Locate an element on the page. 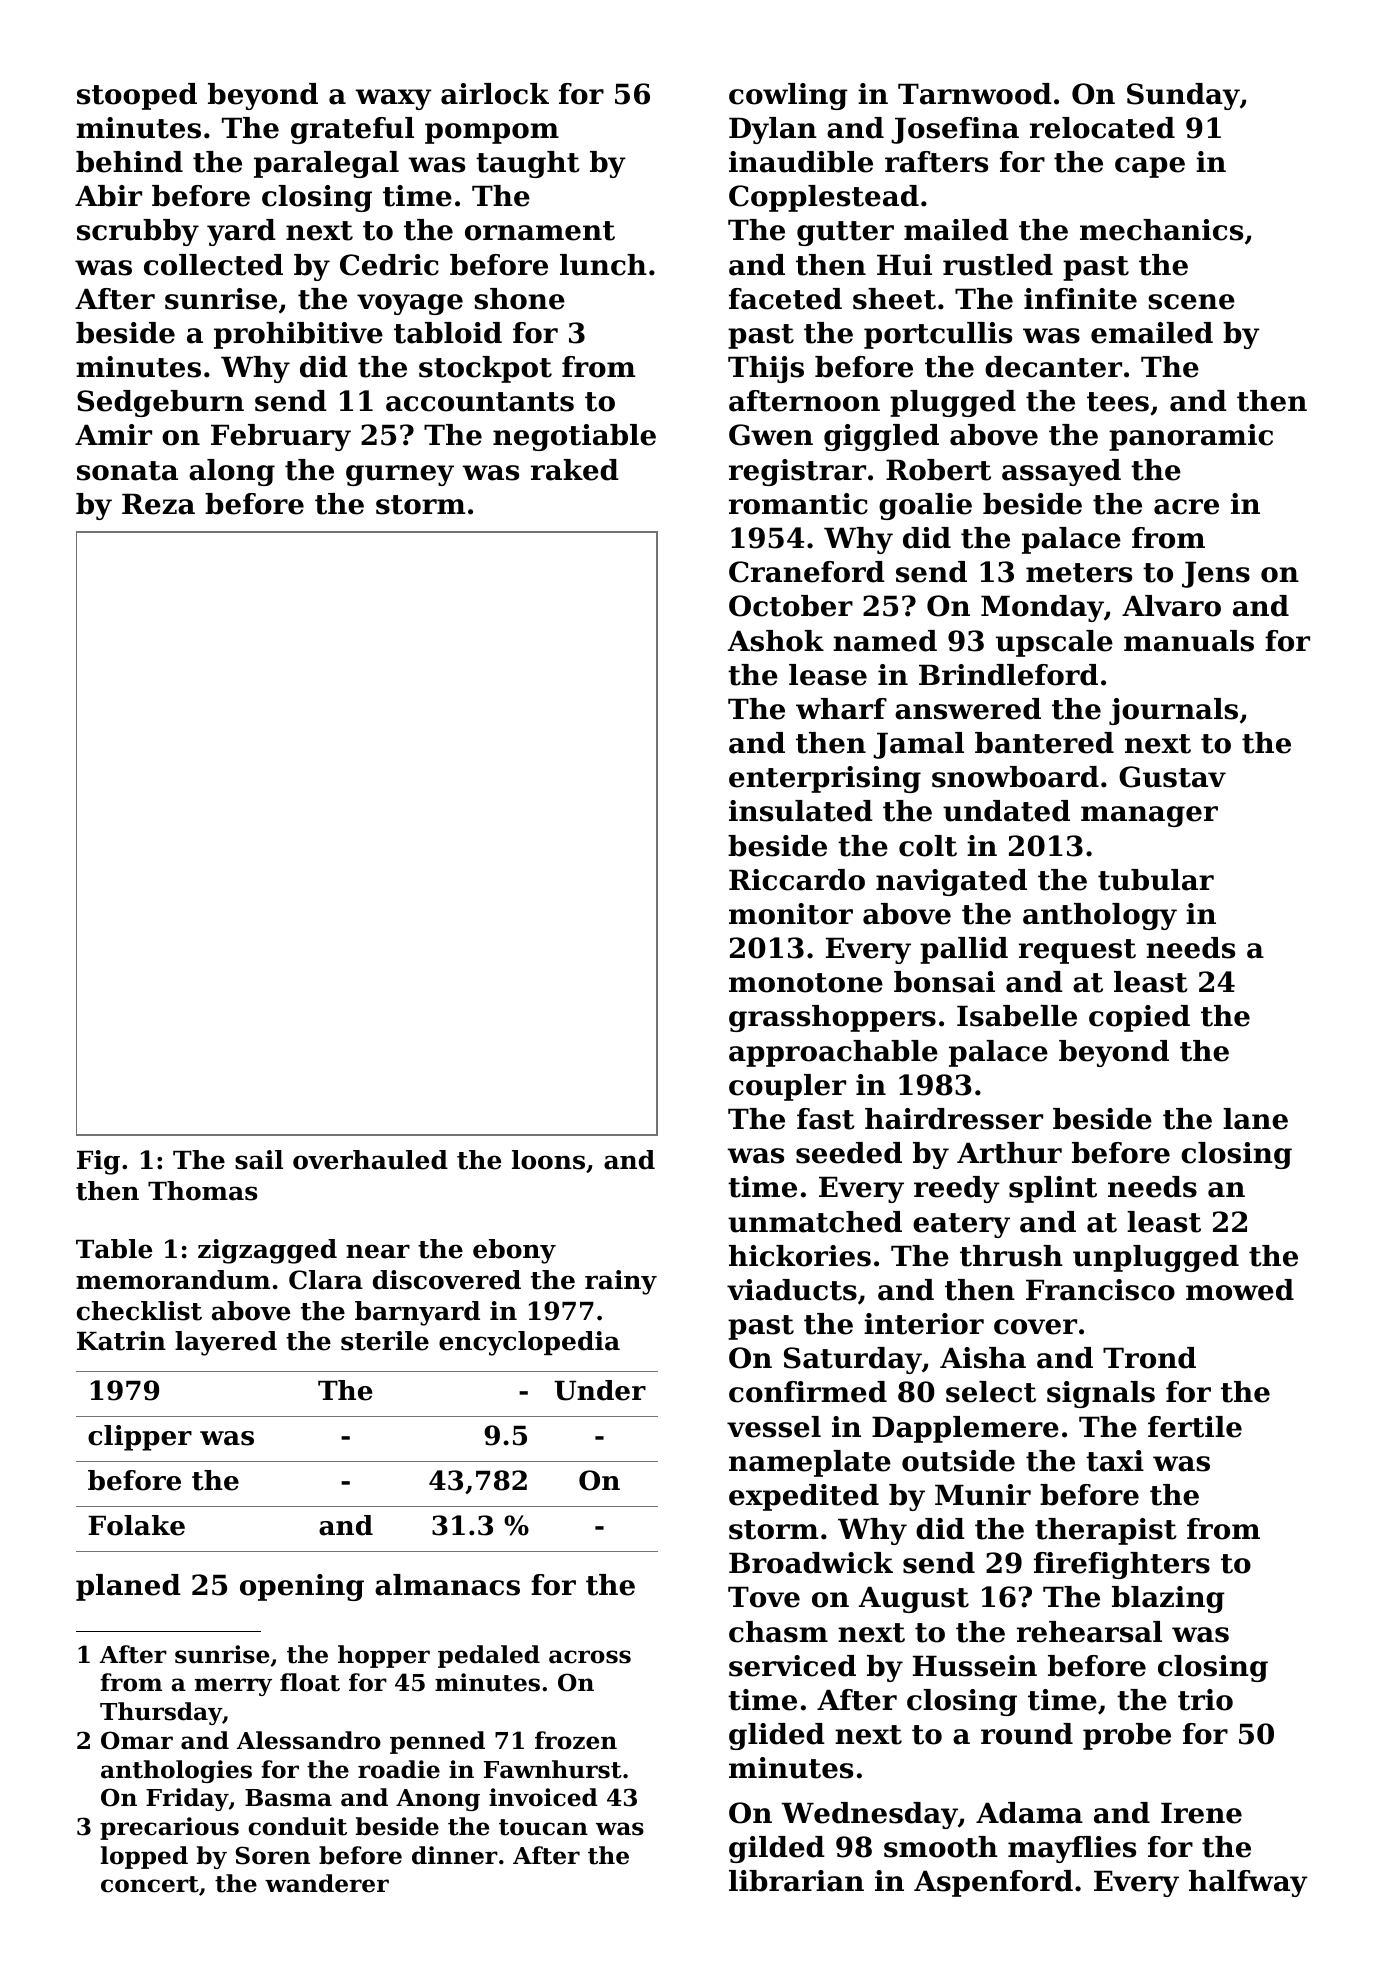  Omar is located at coordinates (137, 1740).
